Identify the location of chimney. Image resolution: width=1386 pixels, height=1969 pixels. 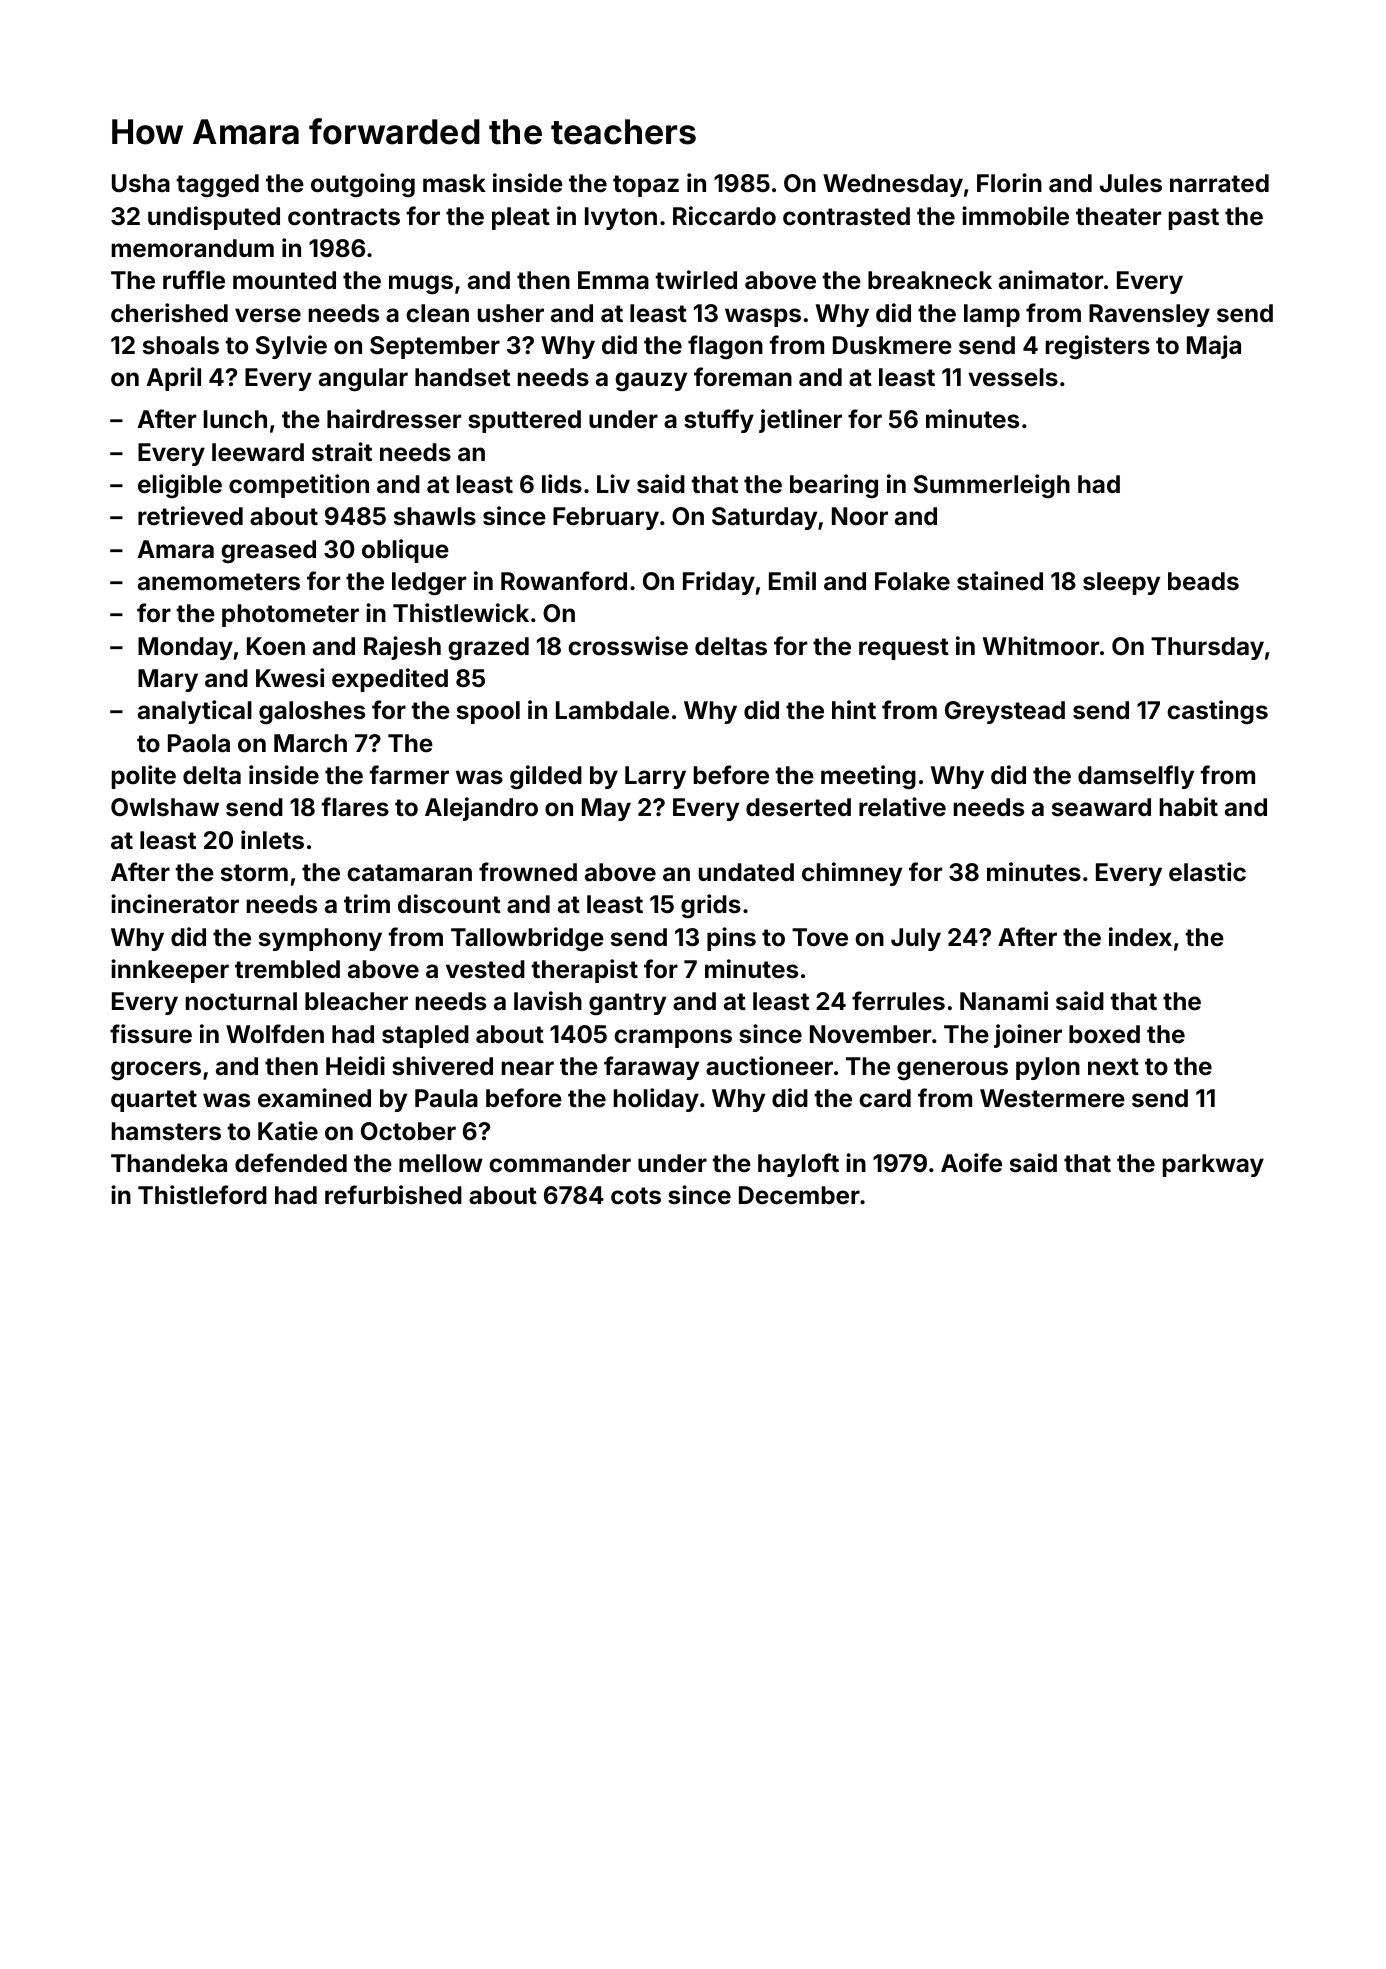
(852, 874).
